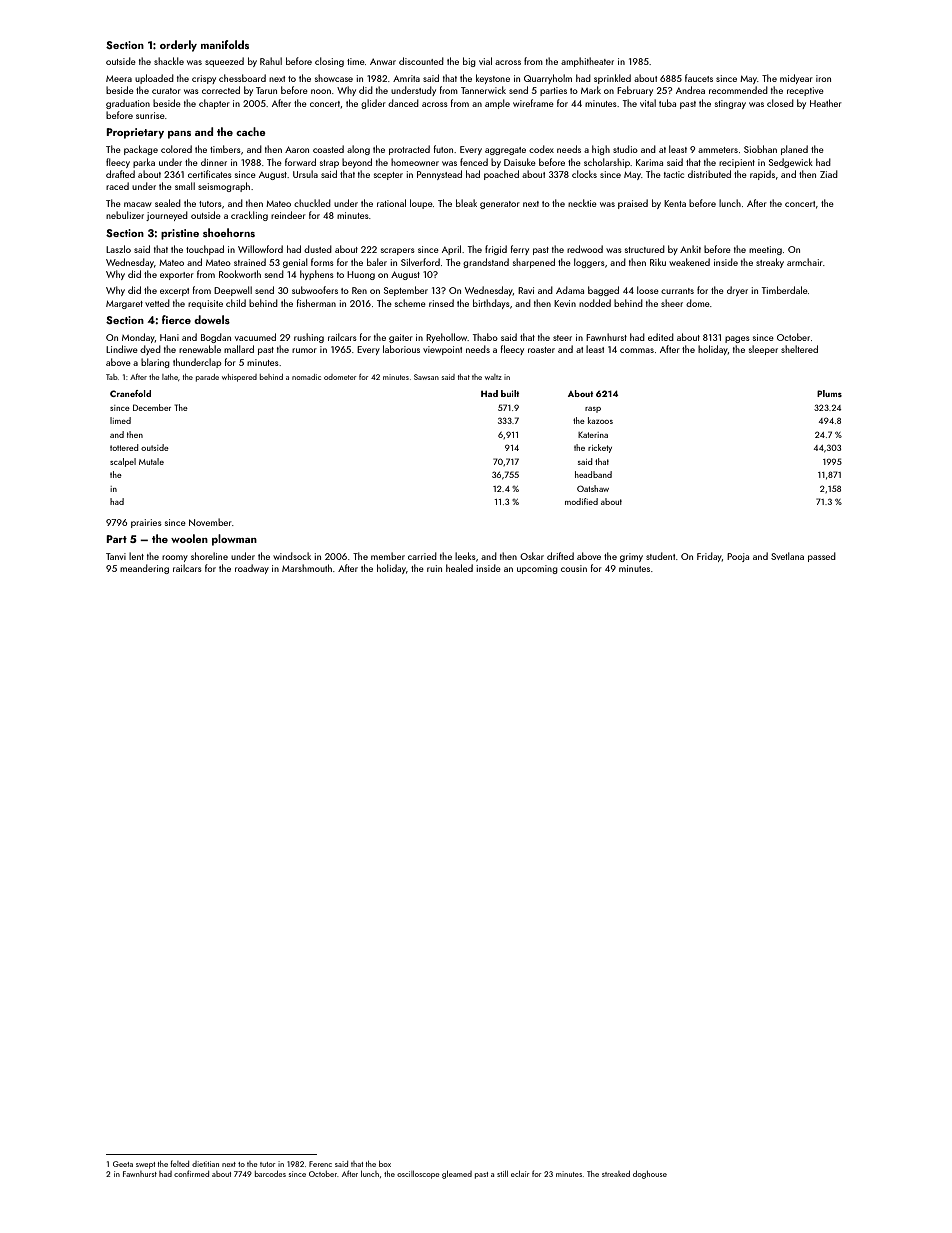 This screenshot has height=1233, width=952. What do you see at coordinates (520, 1174) in the screenshot?
I see `eclair` at bounding box center [520, 1174].
